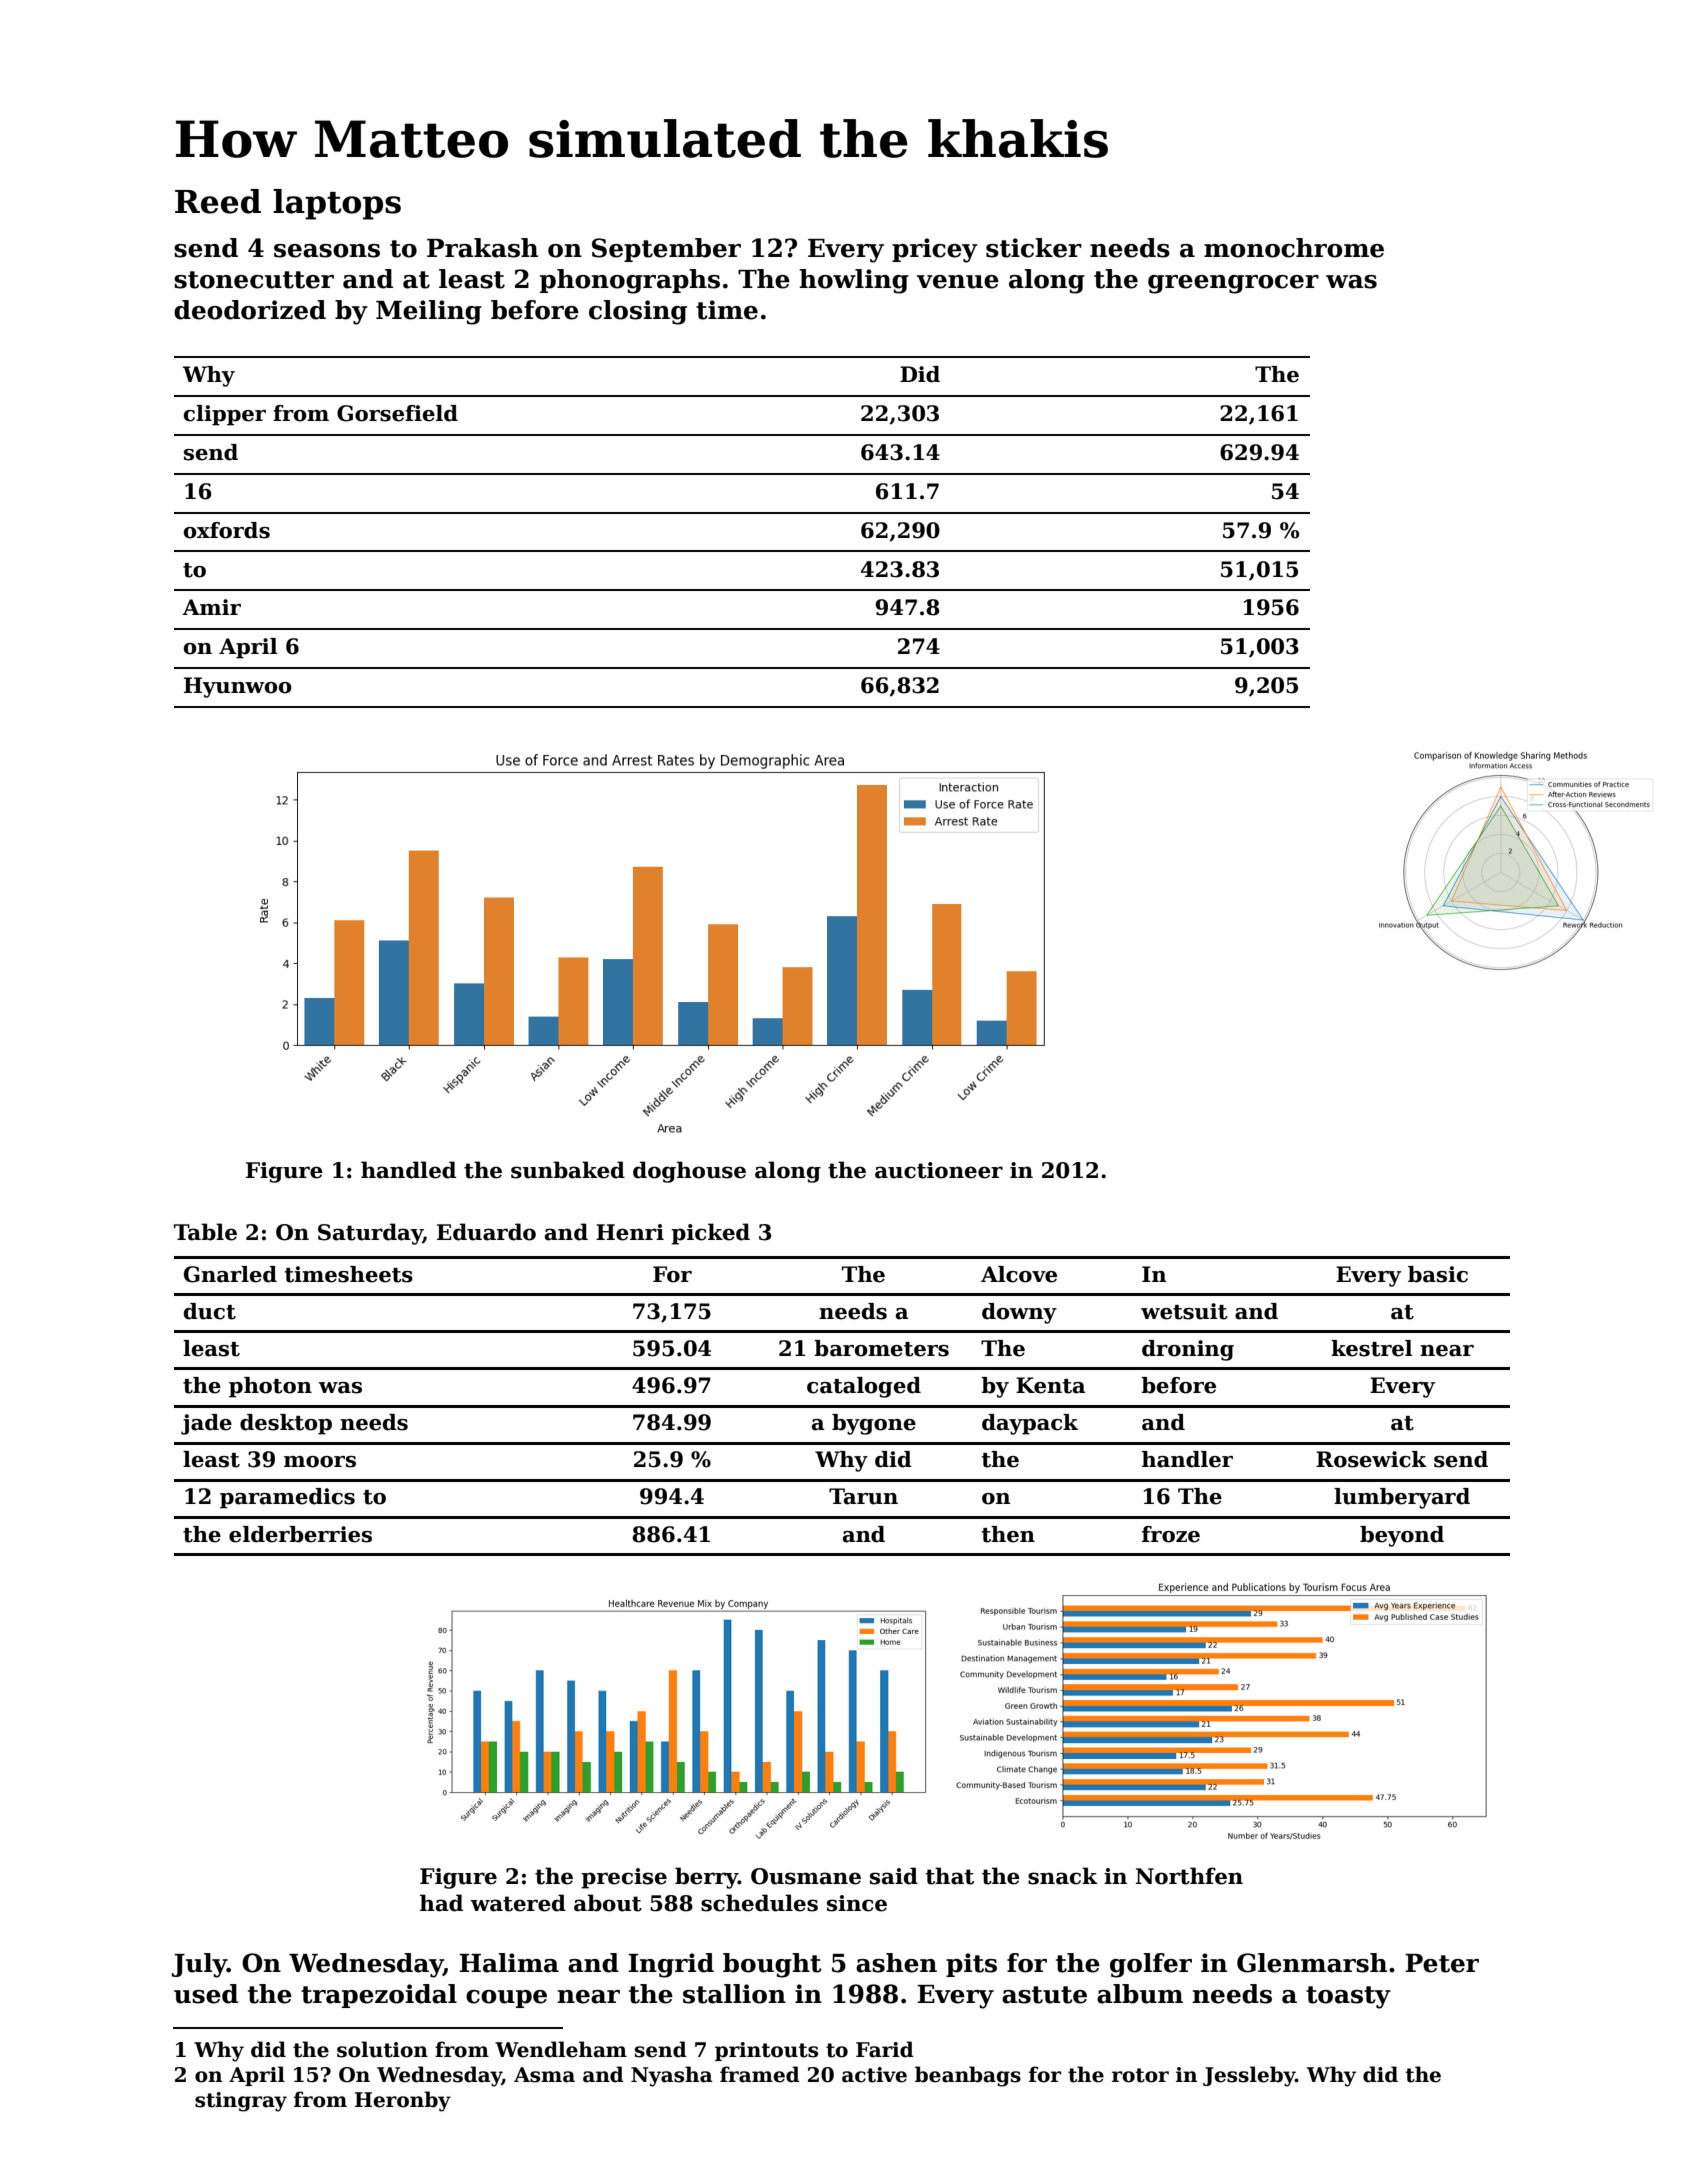  What do you see at coordinates (863, 1496) in the screenshot?
I see `Tarun` at bounding box center [863, 1496].
